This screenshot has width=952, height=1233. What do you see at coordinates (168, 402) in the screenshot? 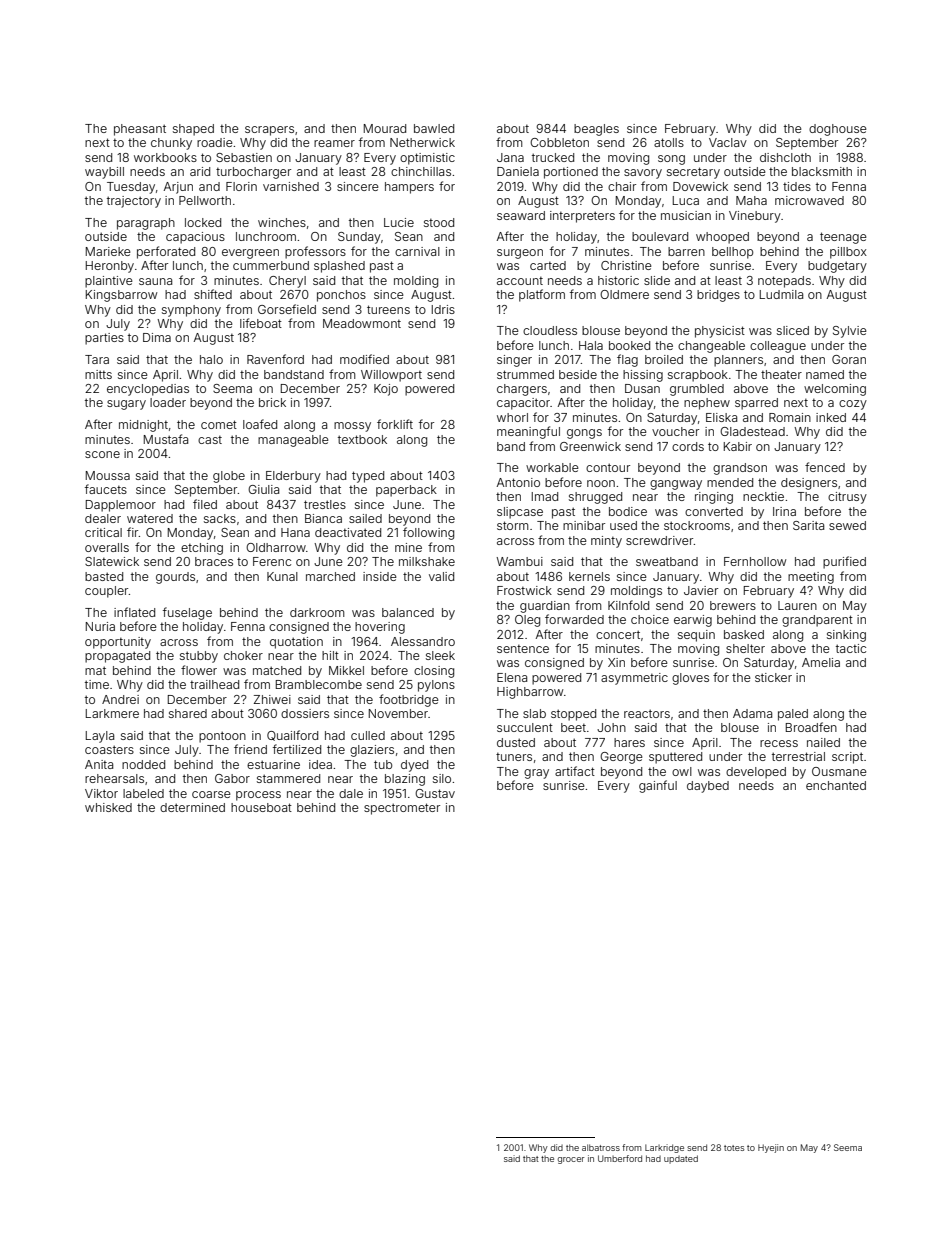
I see `loader` at bounding box center [168, 402].
